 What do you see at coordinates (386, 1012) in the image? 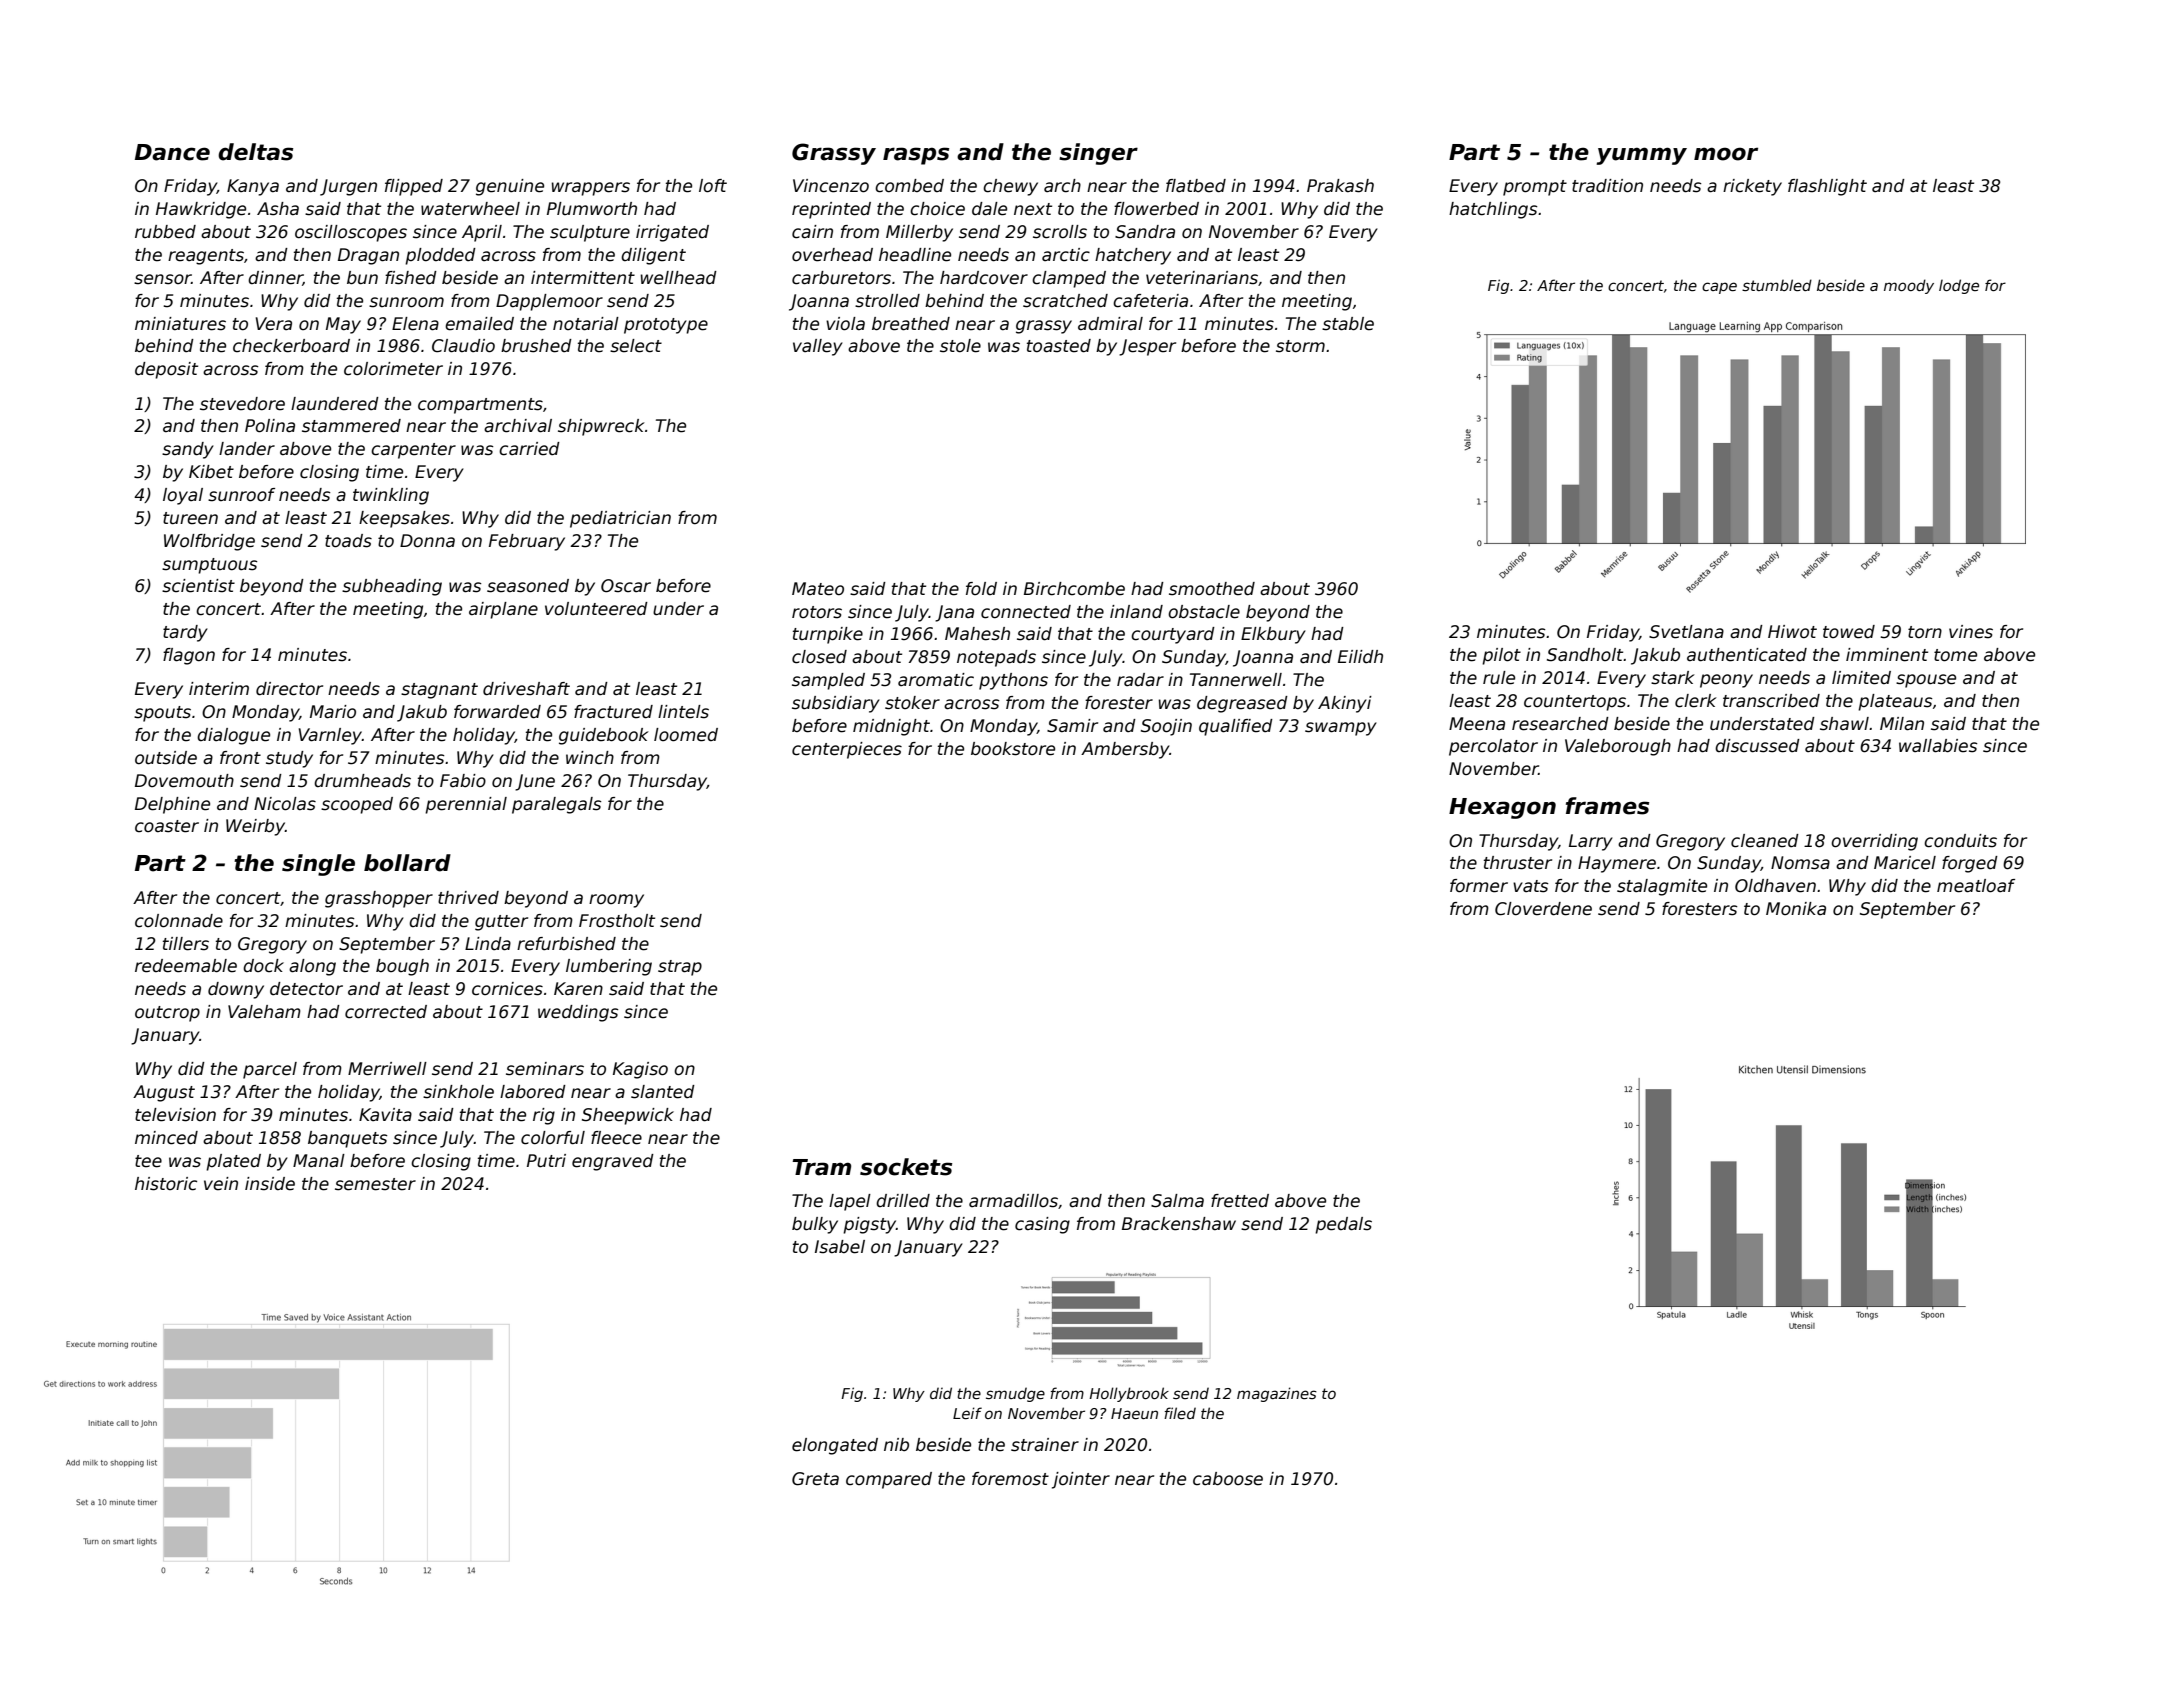
I see `corrected` at bounding box center [386, 1012].
